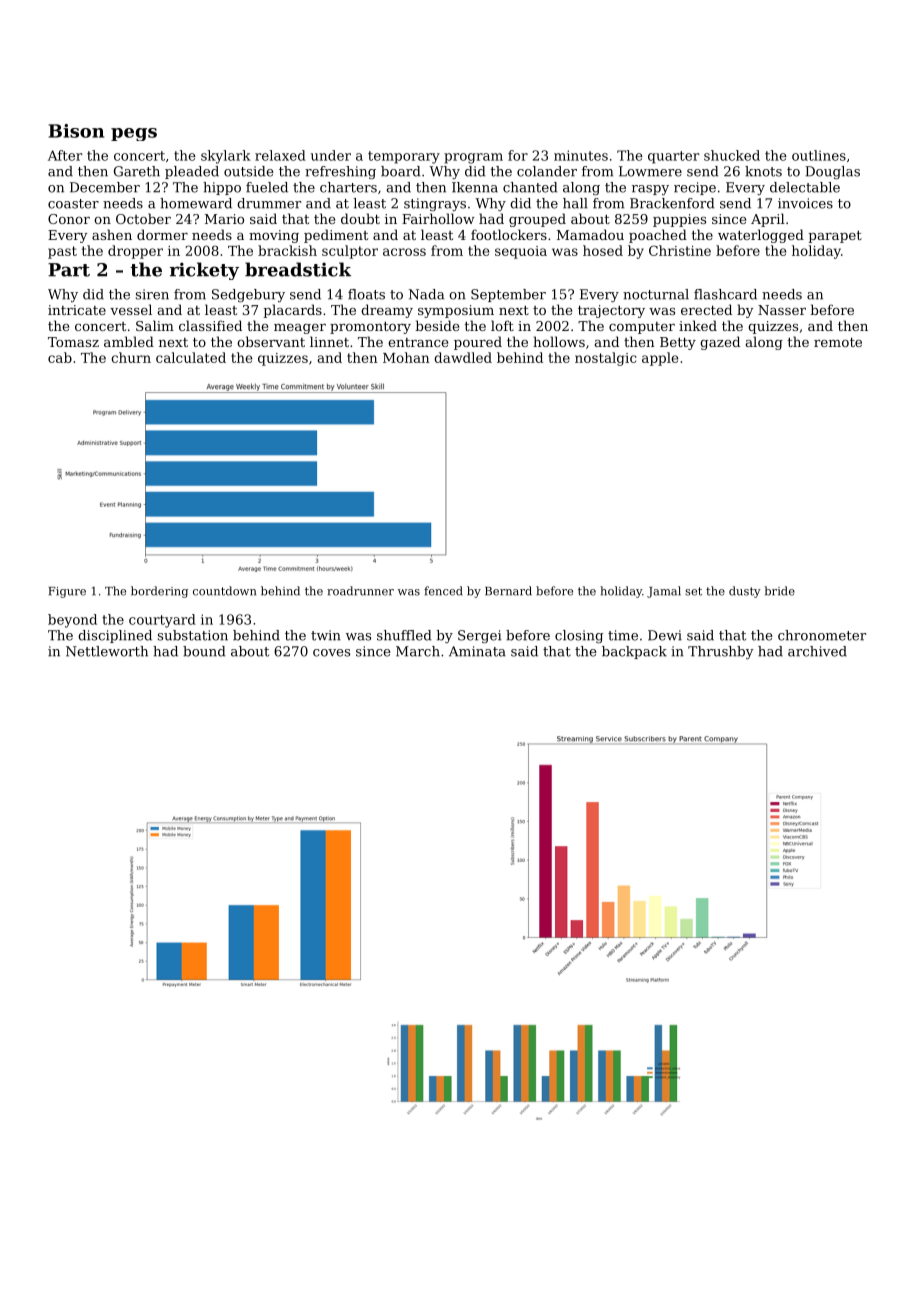 The image size is (924, 1308). Describe the element at coordinates (134, 134) in the screenshot. I see `pegs` at that location.
